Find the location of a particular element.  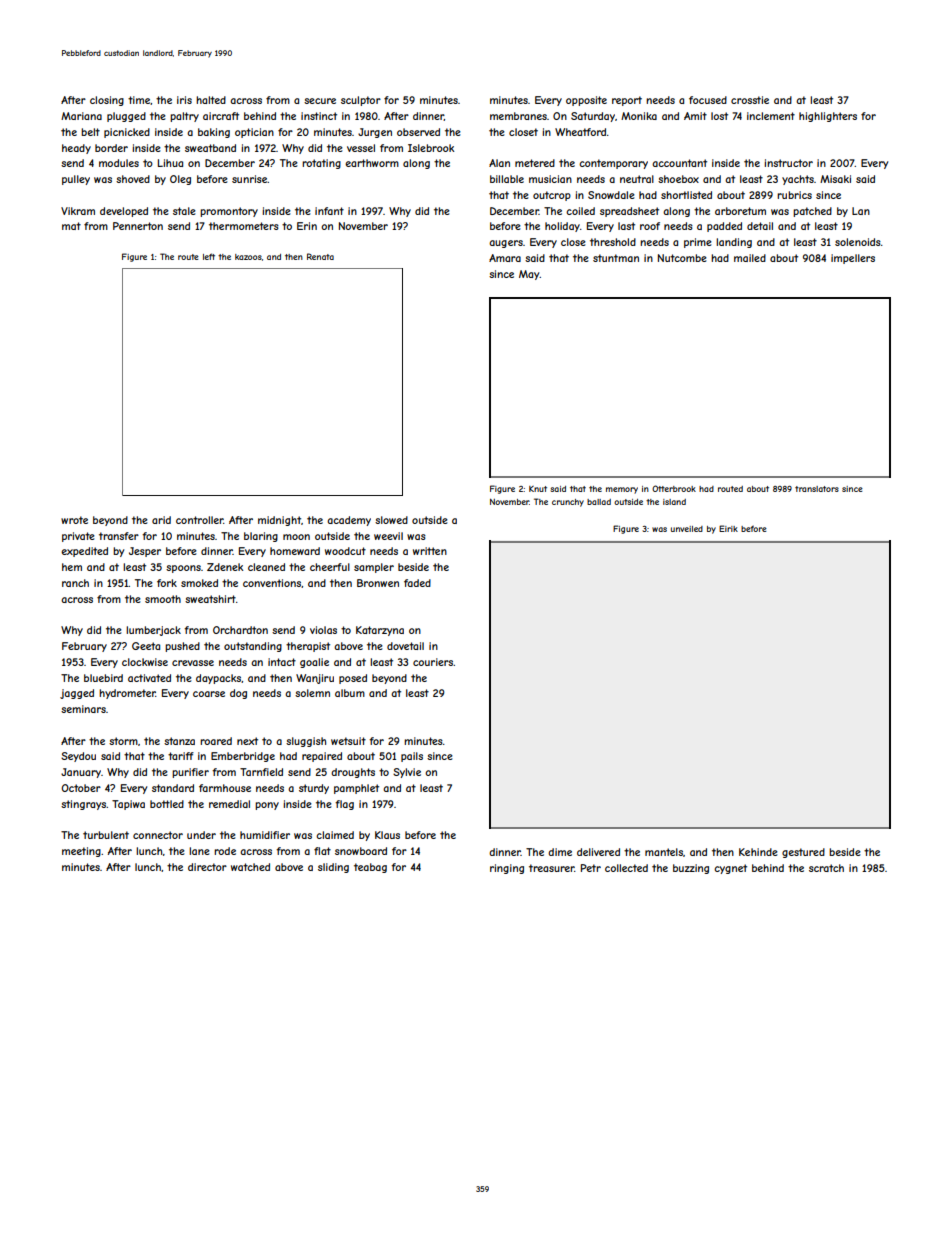

Jurgen is located at coordinates (375, 133).
